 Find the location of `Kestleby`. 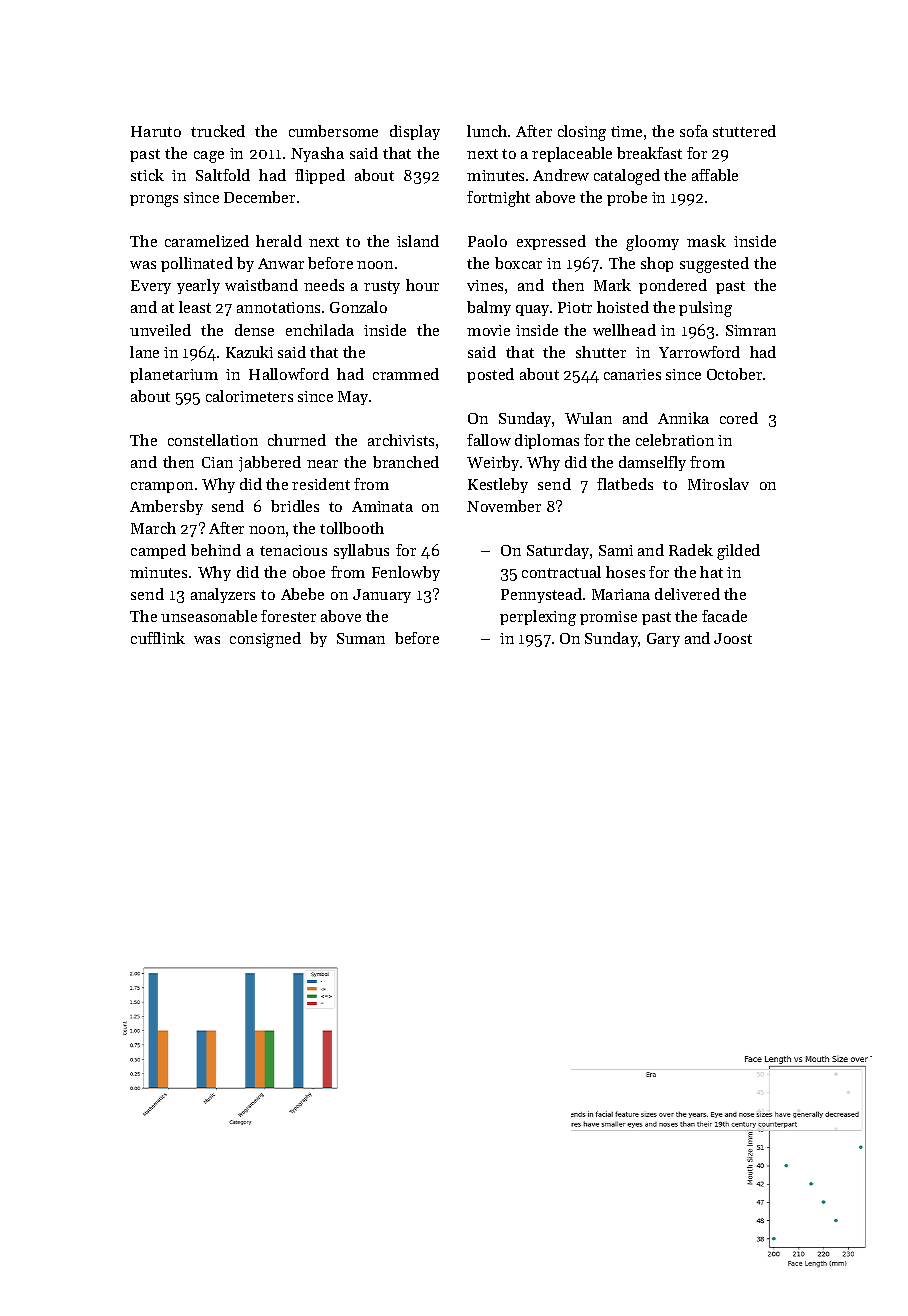

Kestleby is located at coordinates (498, 485).
